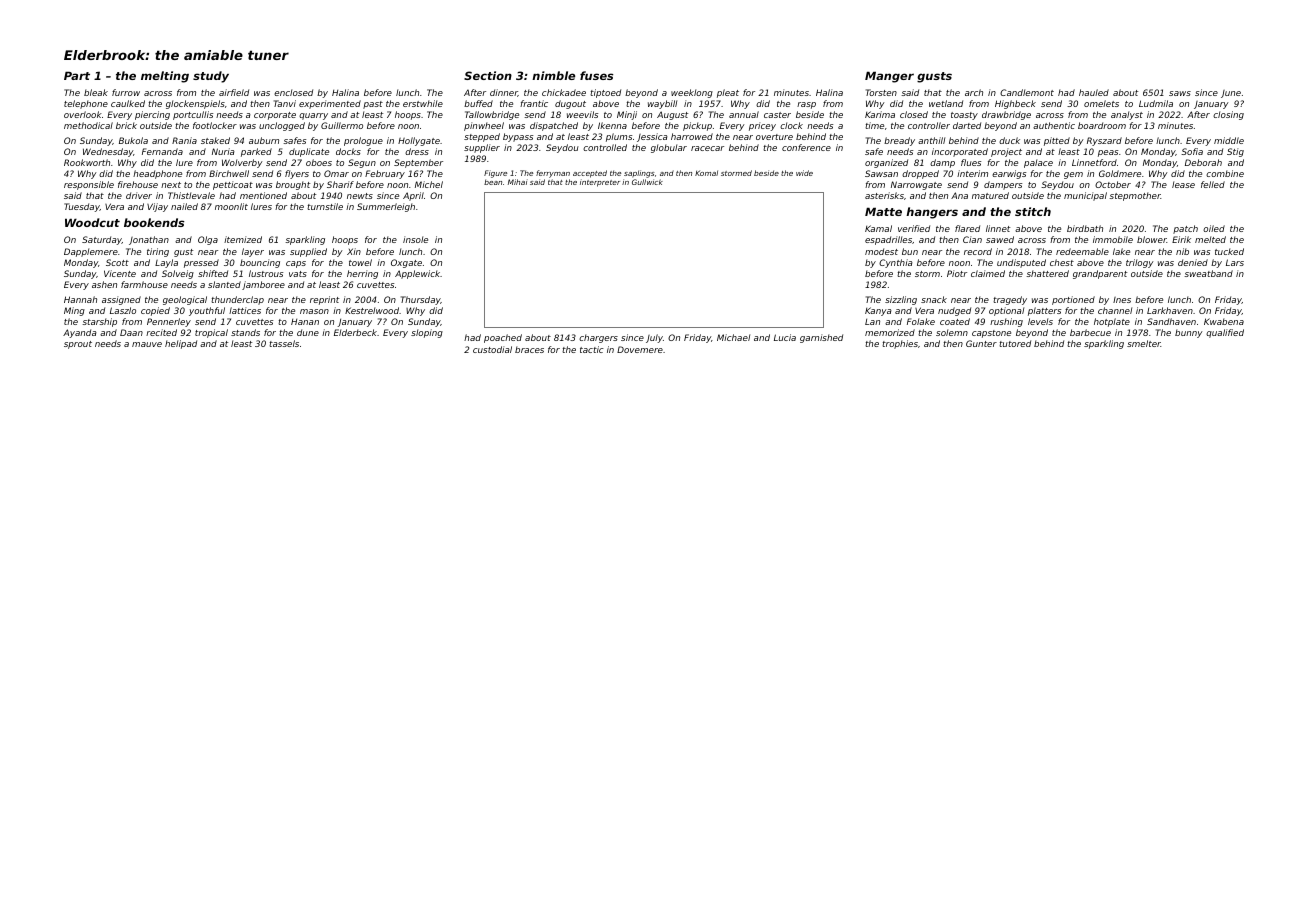 The height and width of the page is (924, 1308). What do you see at coordinates (263, 195) in the page?
I see `mentioned` at bounding box center [263, 195].
